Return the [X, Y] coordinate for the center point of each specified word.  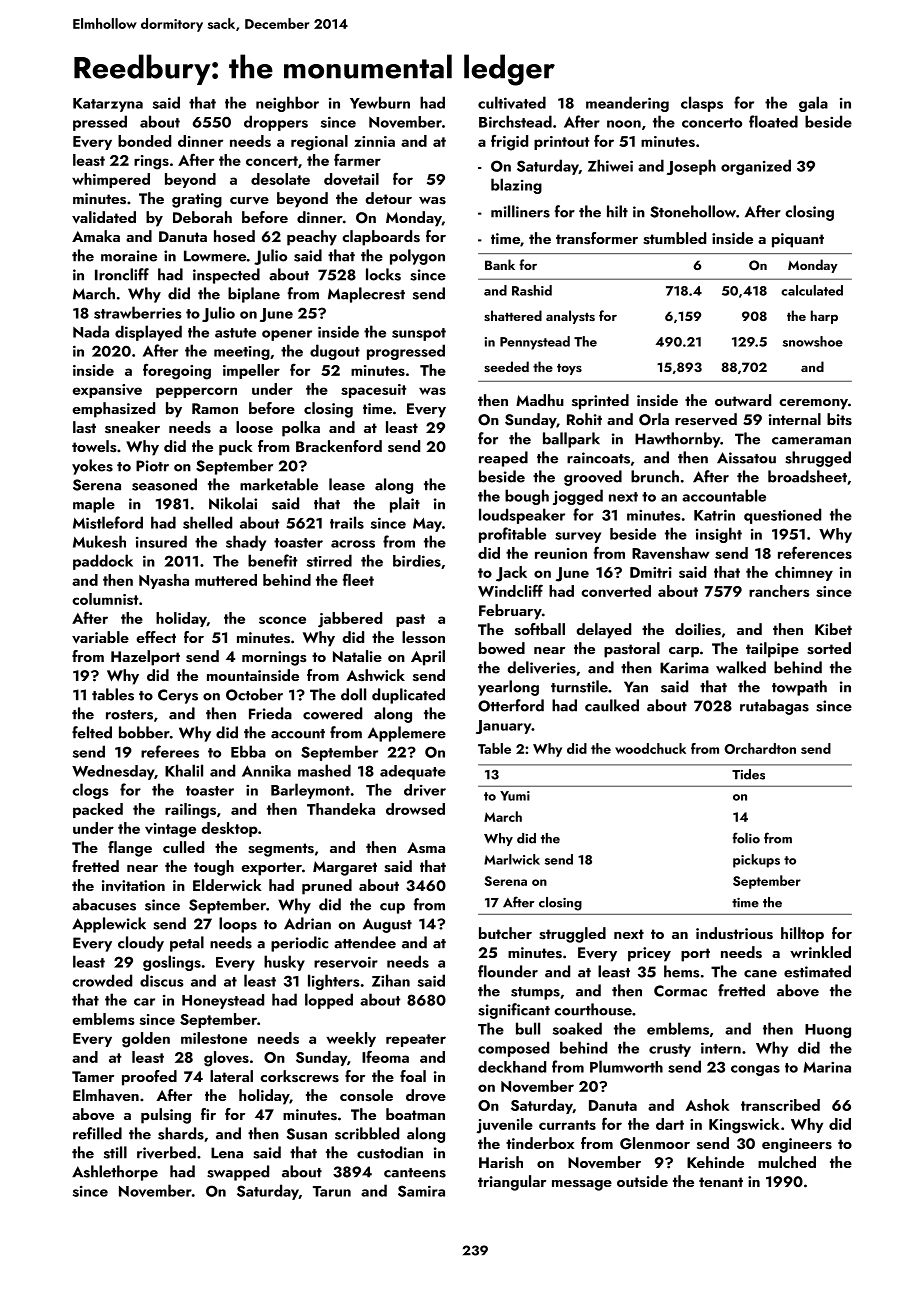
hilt [617, 211]
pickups [756, 861]
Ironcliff [122, 274]
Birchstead [515, 121]
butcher [505, 933]
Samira [421, 1191]
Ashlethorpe [115, 1173]
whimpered [111, 180]
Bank [500, 264]
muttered [226, 580]
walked [741, 667]
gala [813, 104]
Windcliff [510, 590]
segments [281, 850]
